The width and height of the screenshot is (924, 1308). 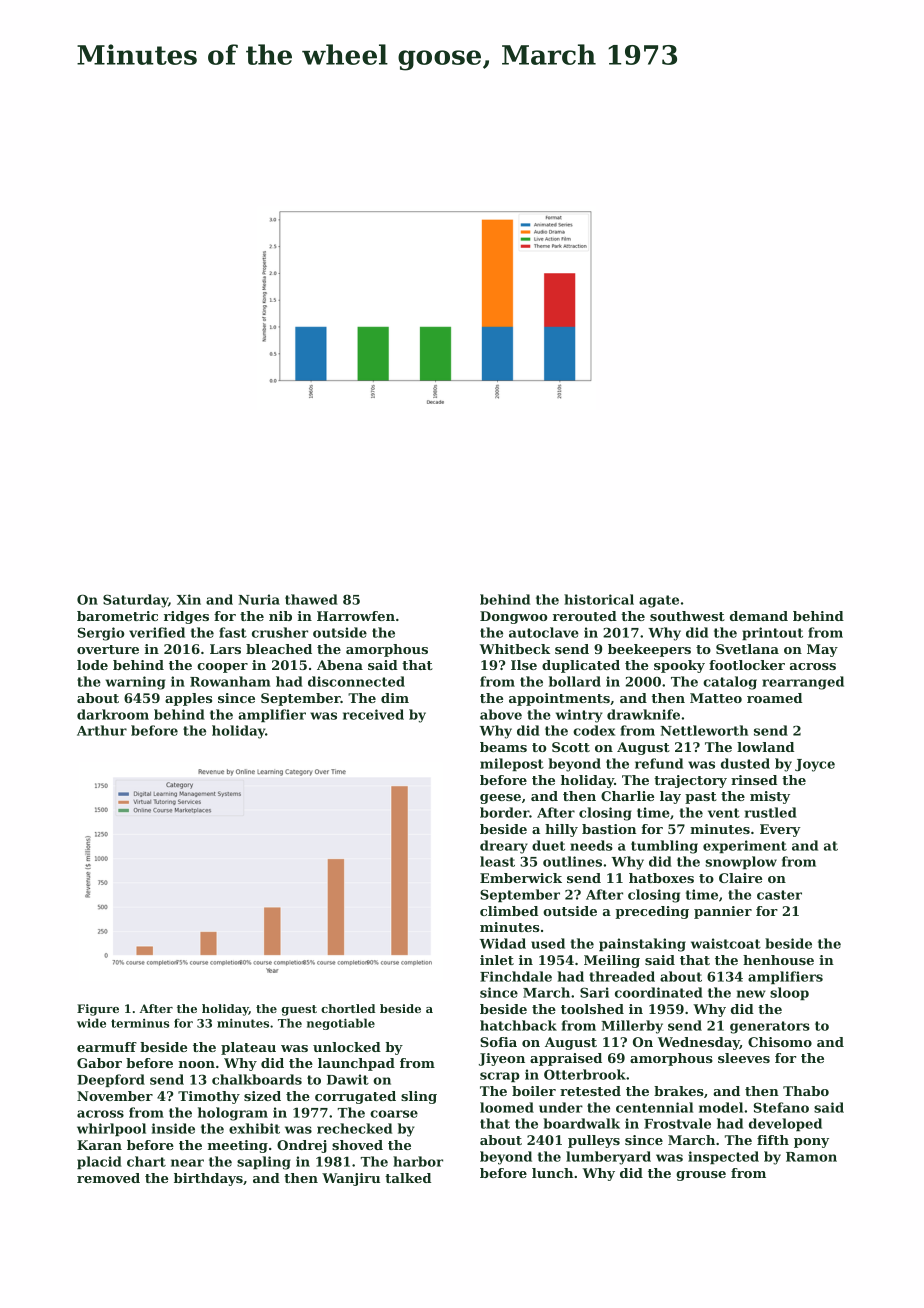 What do you see at coordinates (759, 616) in the screenshot?
I see `demand` at bounding box center [759, 616].
